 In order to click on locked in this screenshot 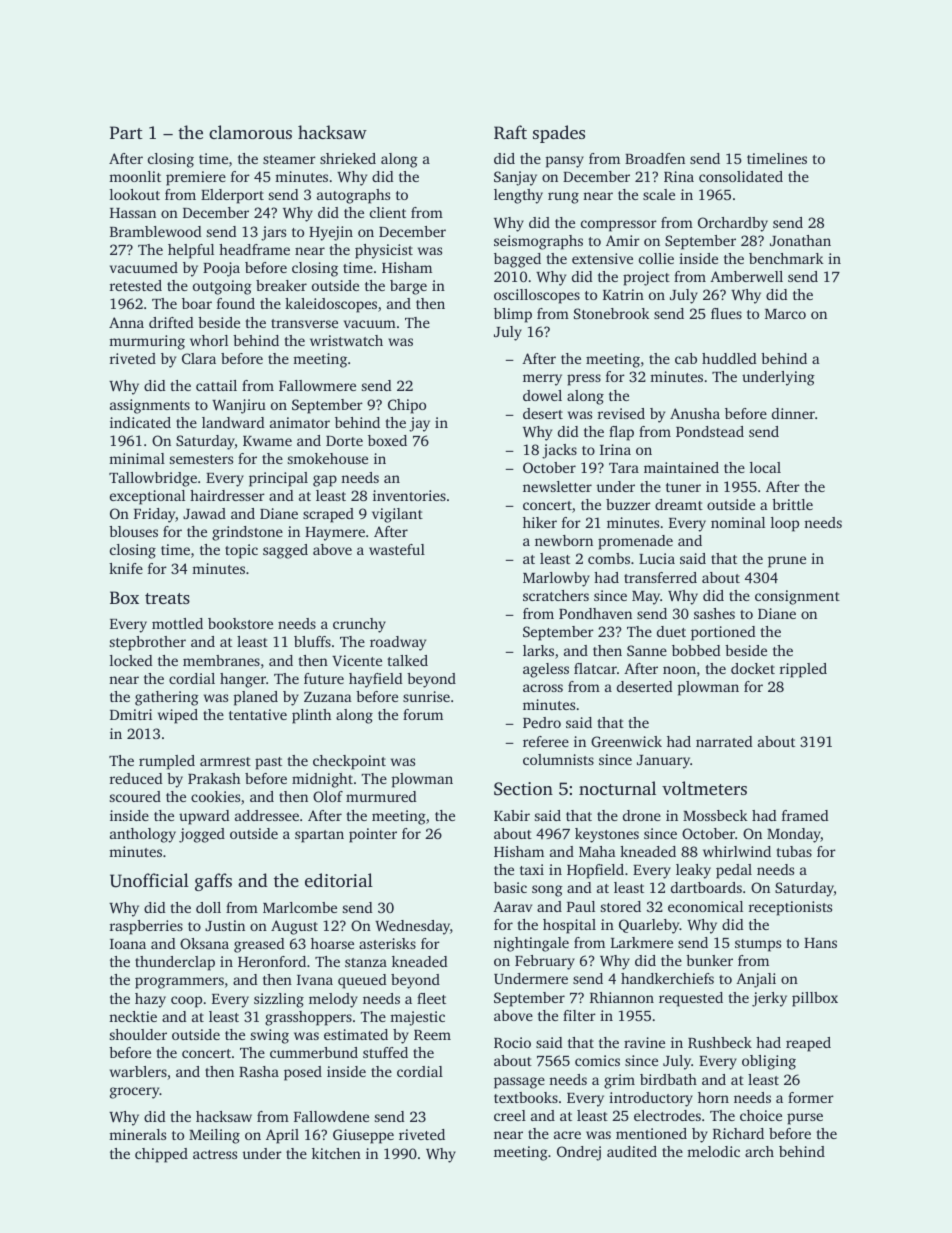, I will do `click(131, 660)`.
